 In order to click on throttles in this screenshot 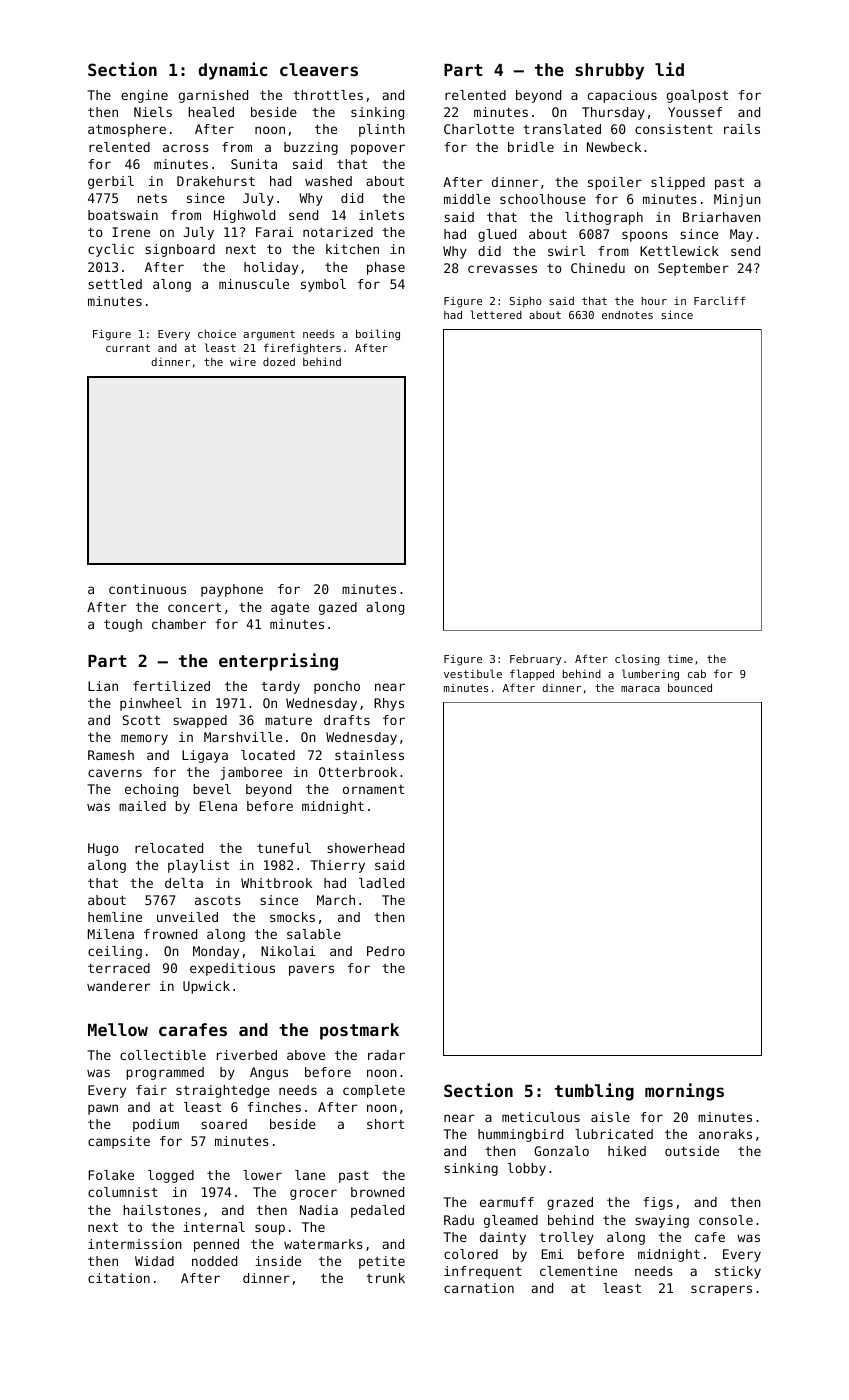, I will do `click(328, 95)`.
